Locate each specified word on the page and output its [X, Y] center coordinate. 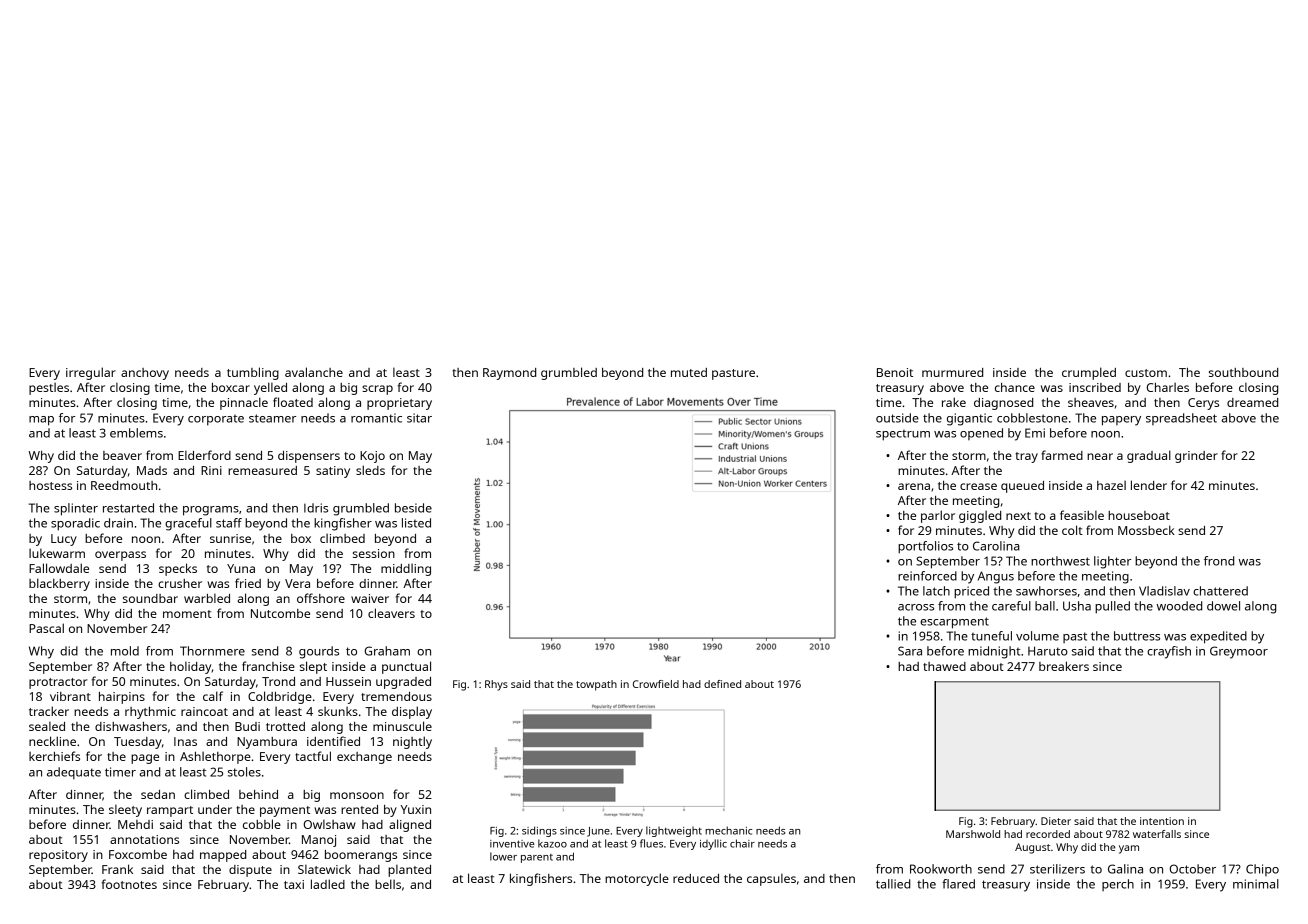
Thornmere [212, 651]
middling [406, 569]
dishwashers [131, 726]
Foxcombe [138, 854]
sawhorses [1046, 591]
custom [1146, 373]
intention [1162, 821]
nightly [412, 742]
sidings [539, 831]
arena [914, 486]
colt [1072, 530]
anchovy [145, 374]
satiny [333, 472]
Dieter [1056, 821]
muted [689, 372]
